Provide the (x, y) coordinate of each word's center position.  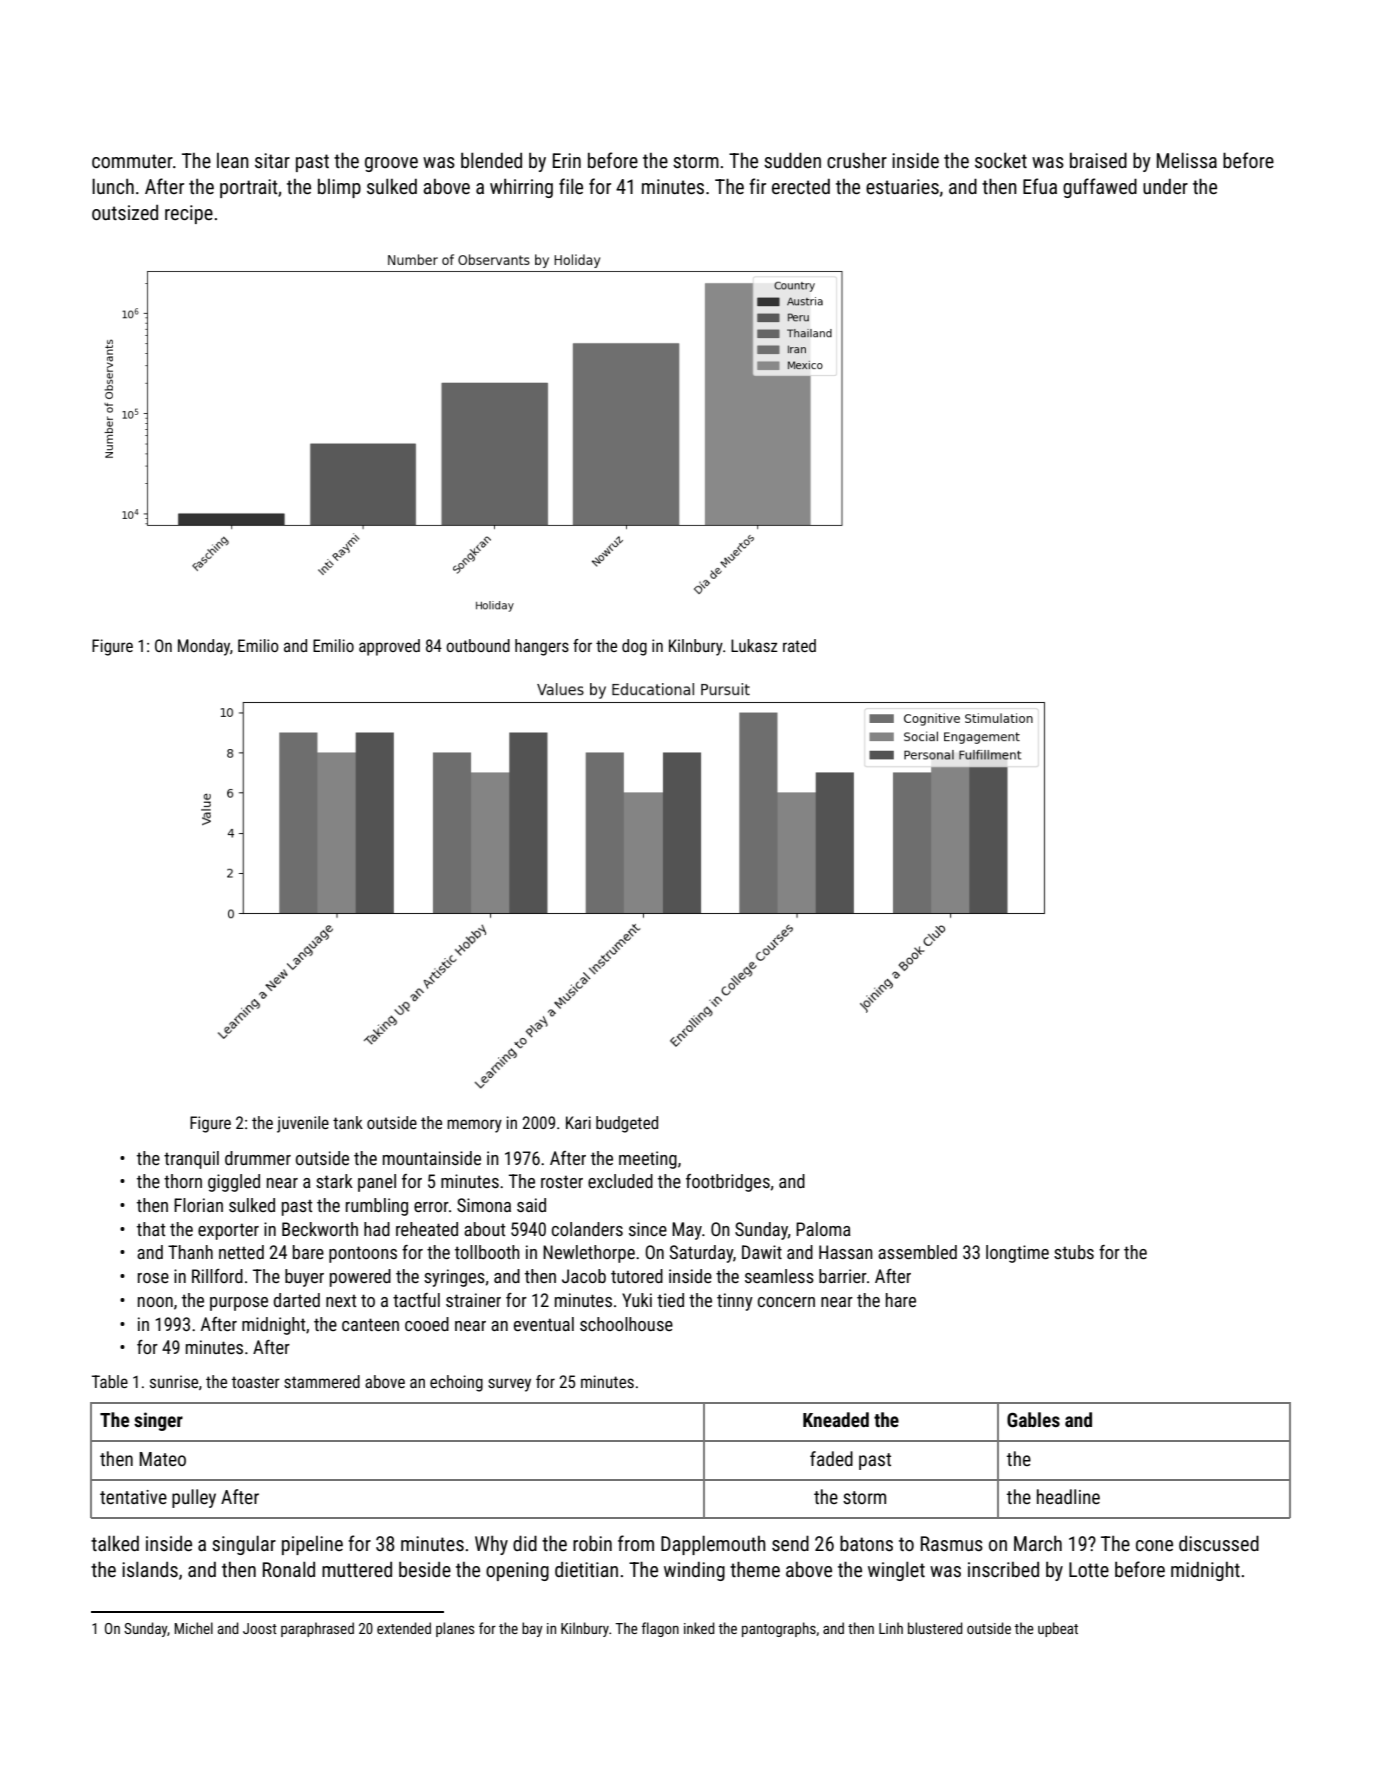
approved (389, 647)
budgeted (627, 1124)
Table (110, 1381)
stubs (1074, 1252)
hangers (542, 647)
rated (799, 645)
